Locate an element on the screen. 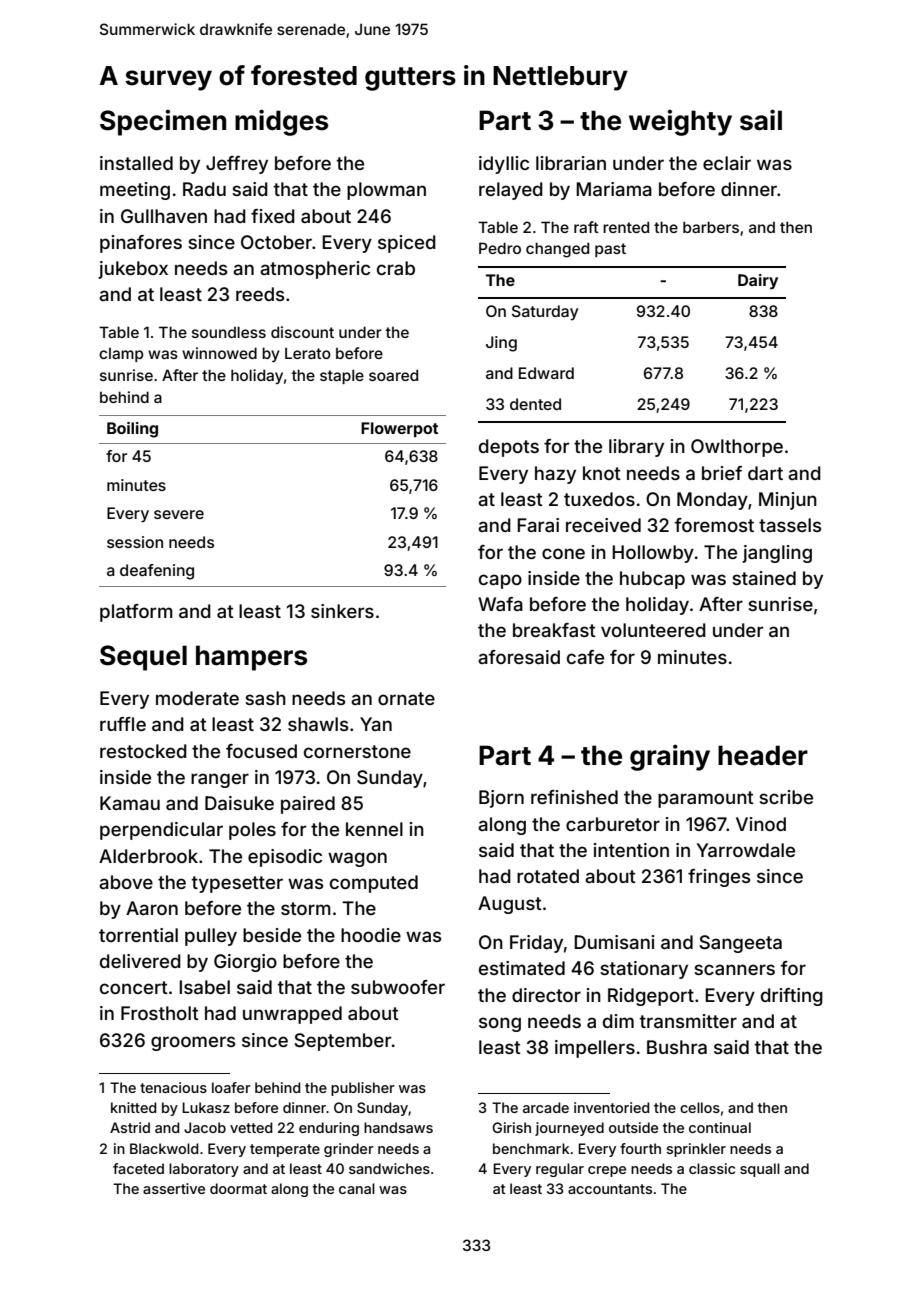  Daisuke is located at coordinates (239, 803).
